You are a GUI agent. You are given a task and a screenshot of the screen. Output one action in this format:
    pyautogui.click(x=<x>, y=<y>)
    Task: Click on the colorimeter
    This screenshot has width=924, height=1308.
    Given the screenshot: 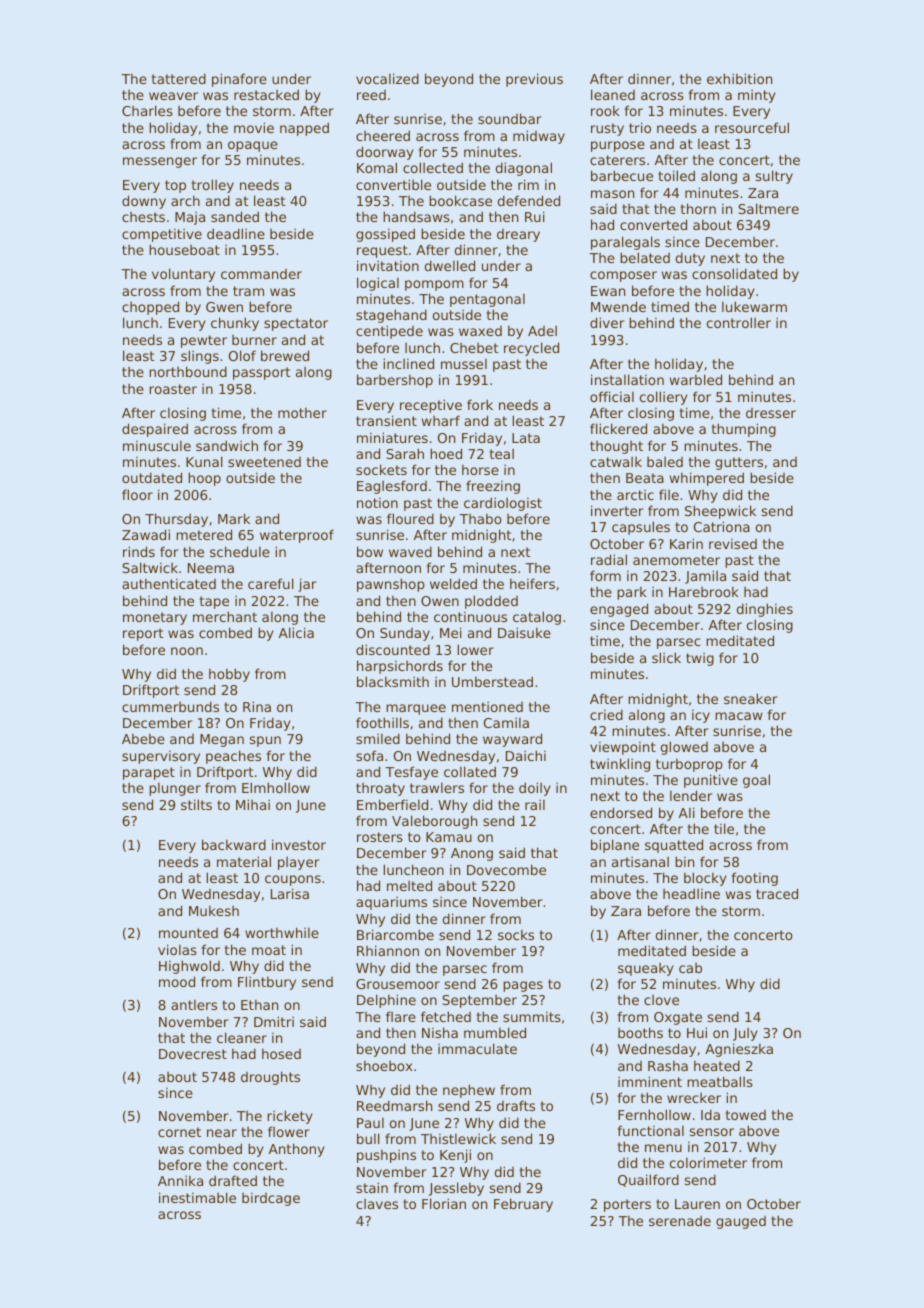 What is the action you would take?
    pyautogui.click(x=708, y=1162)
